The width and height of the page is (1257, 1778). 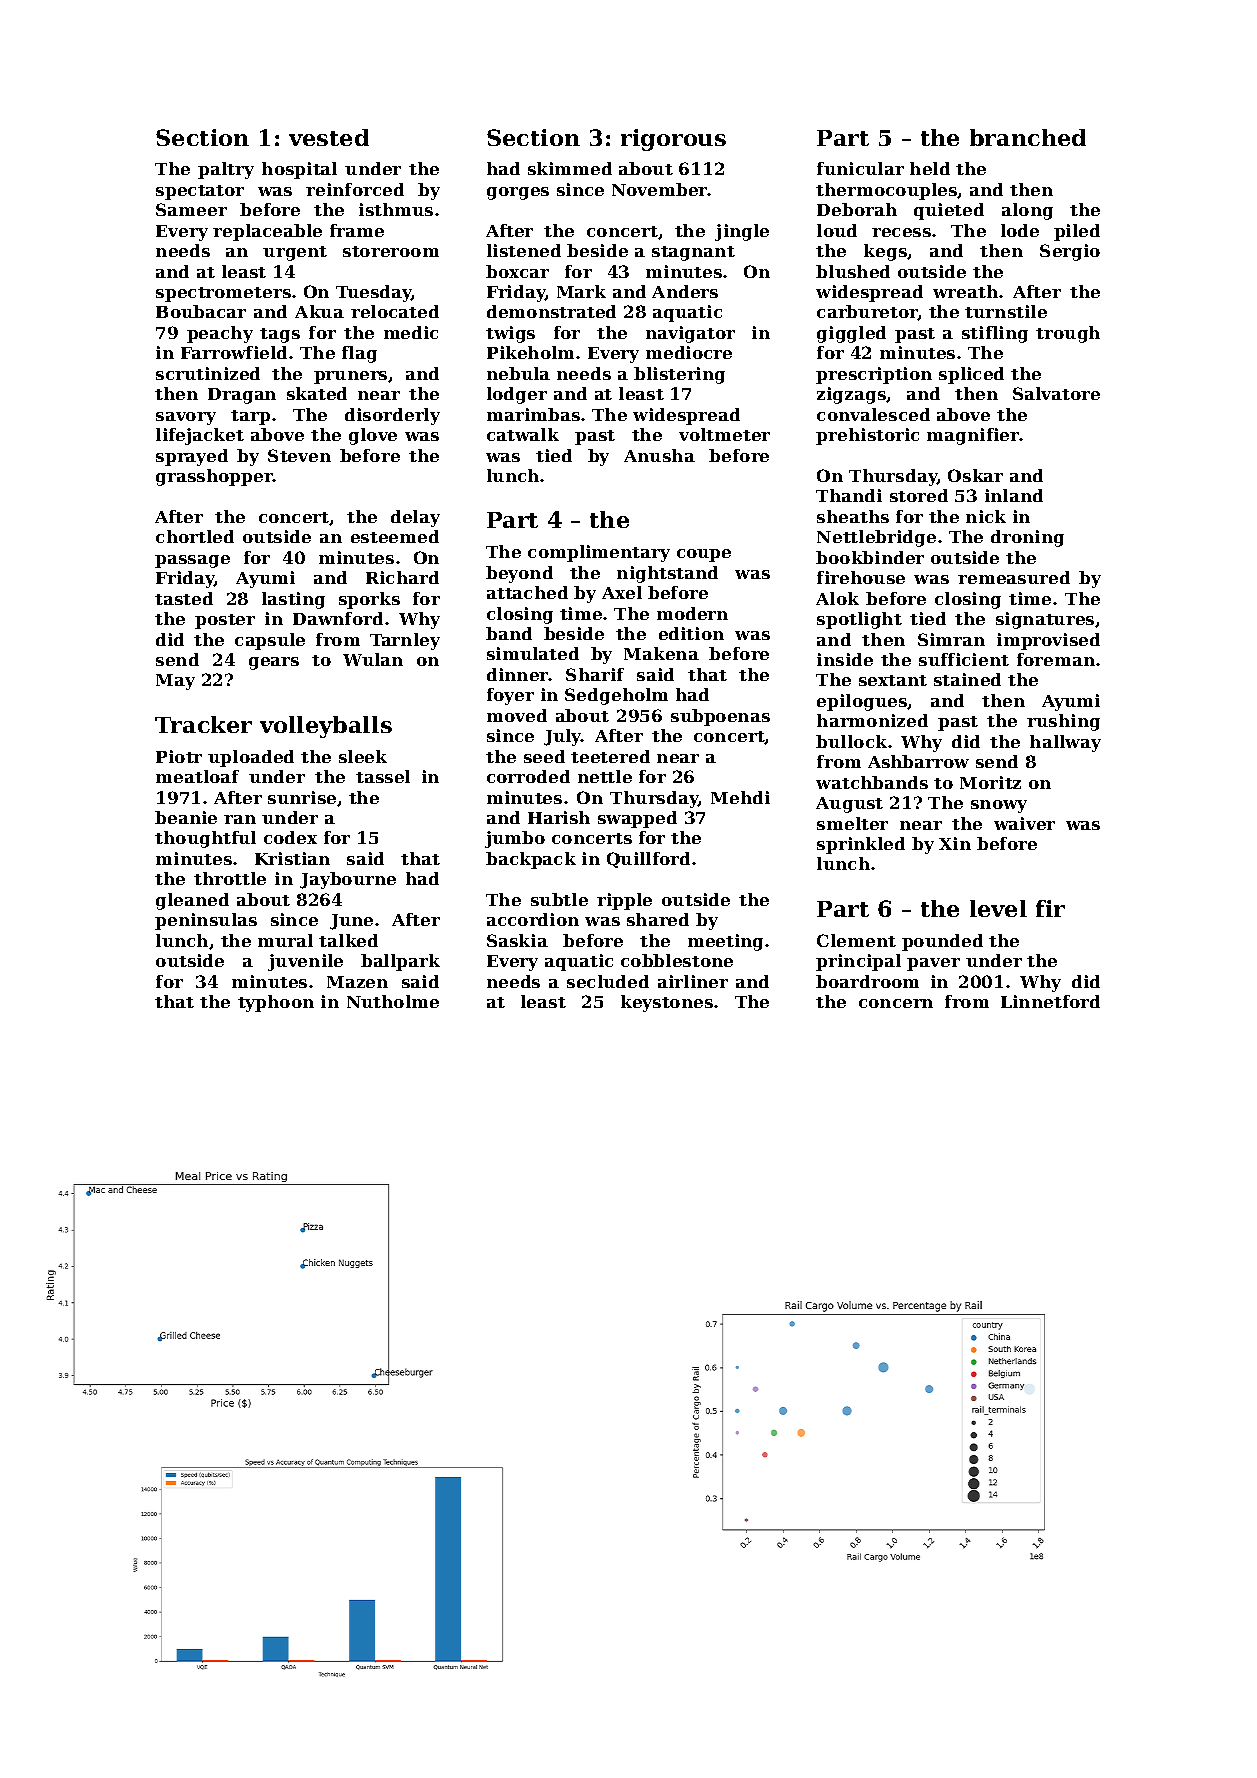 What do you see at coordinates (1024, 823) in the page?
I see `waiver` at bounding box center [1024, 823].
